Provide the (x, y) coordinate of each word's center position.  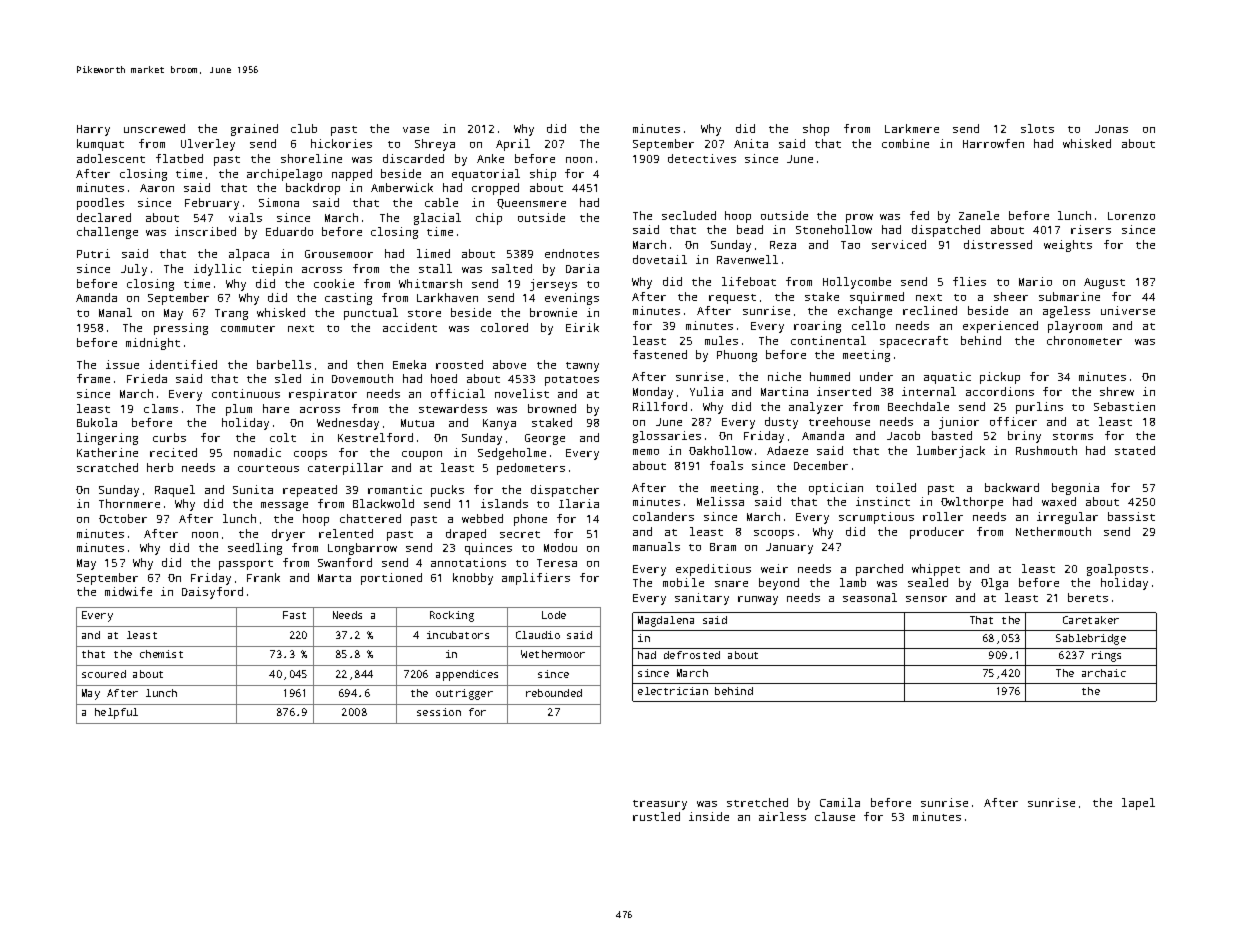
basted (952, 435)
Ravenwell (747, 259)
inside (709, 816)
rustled (656, 816)
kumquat (100, 145)
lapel (1138, 804)
